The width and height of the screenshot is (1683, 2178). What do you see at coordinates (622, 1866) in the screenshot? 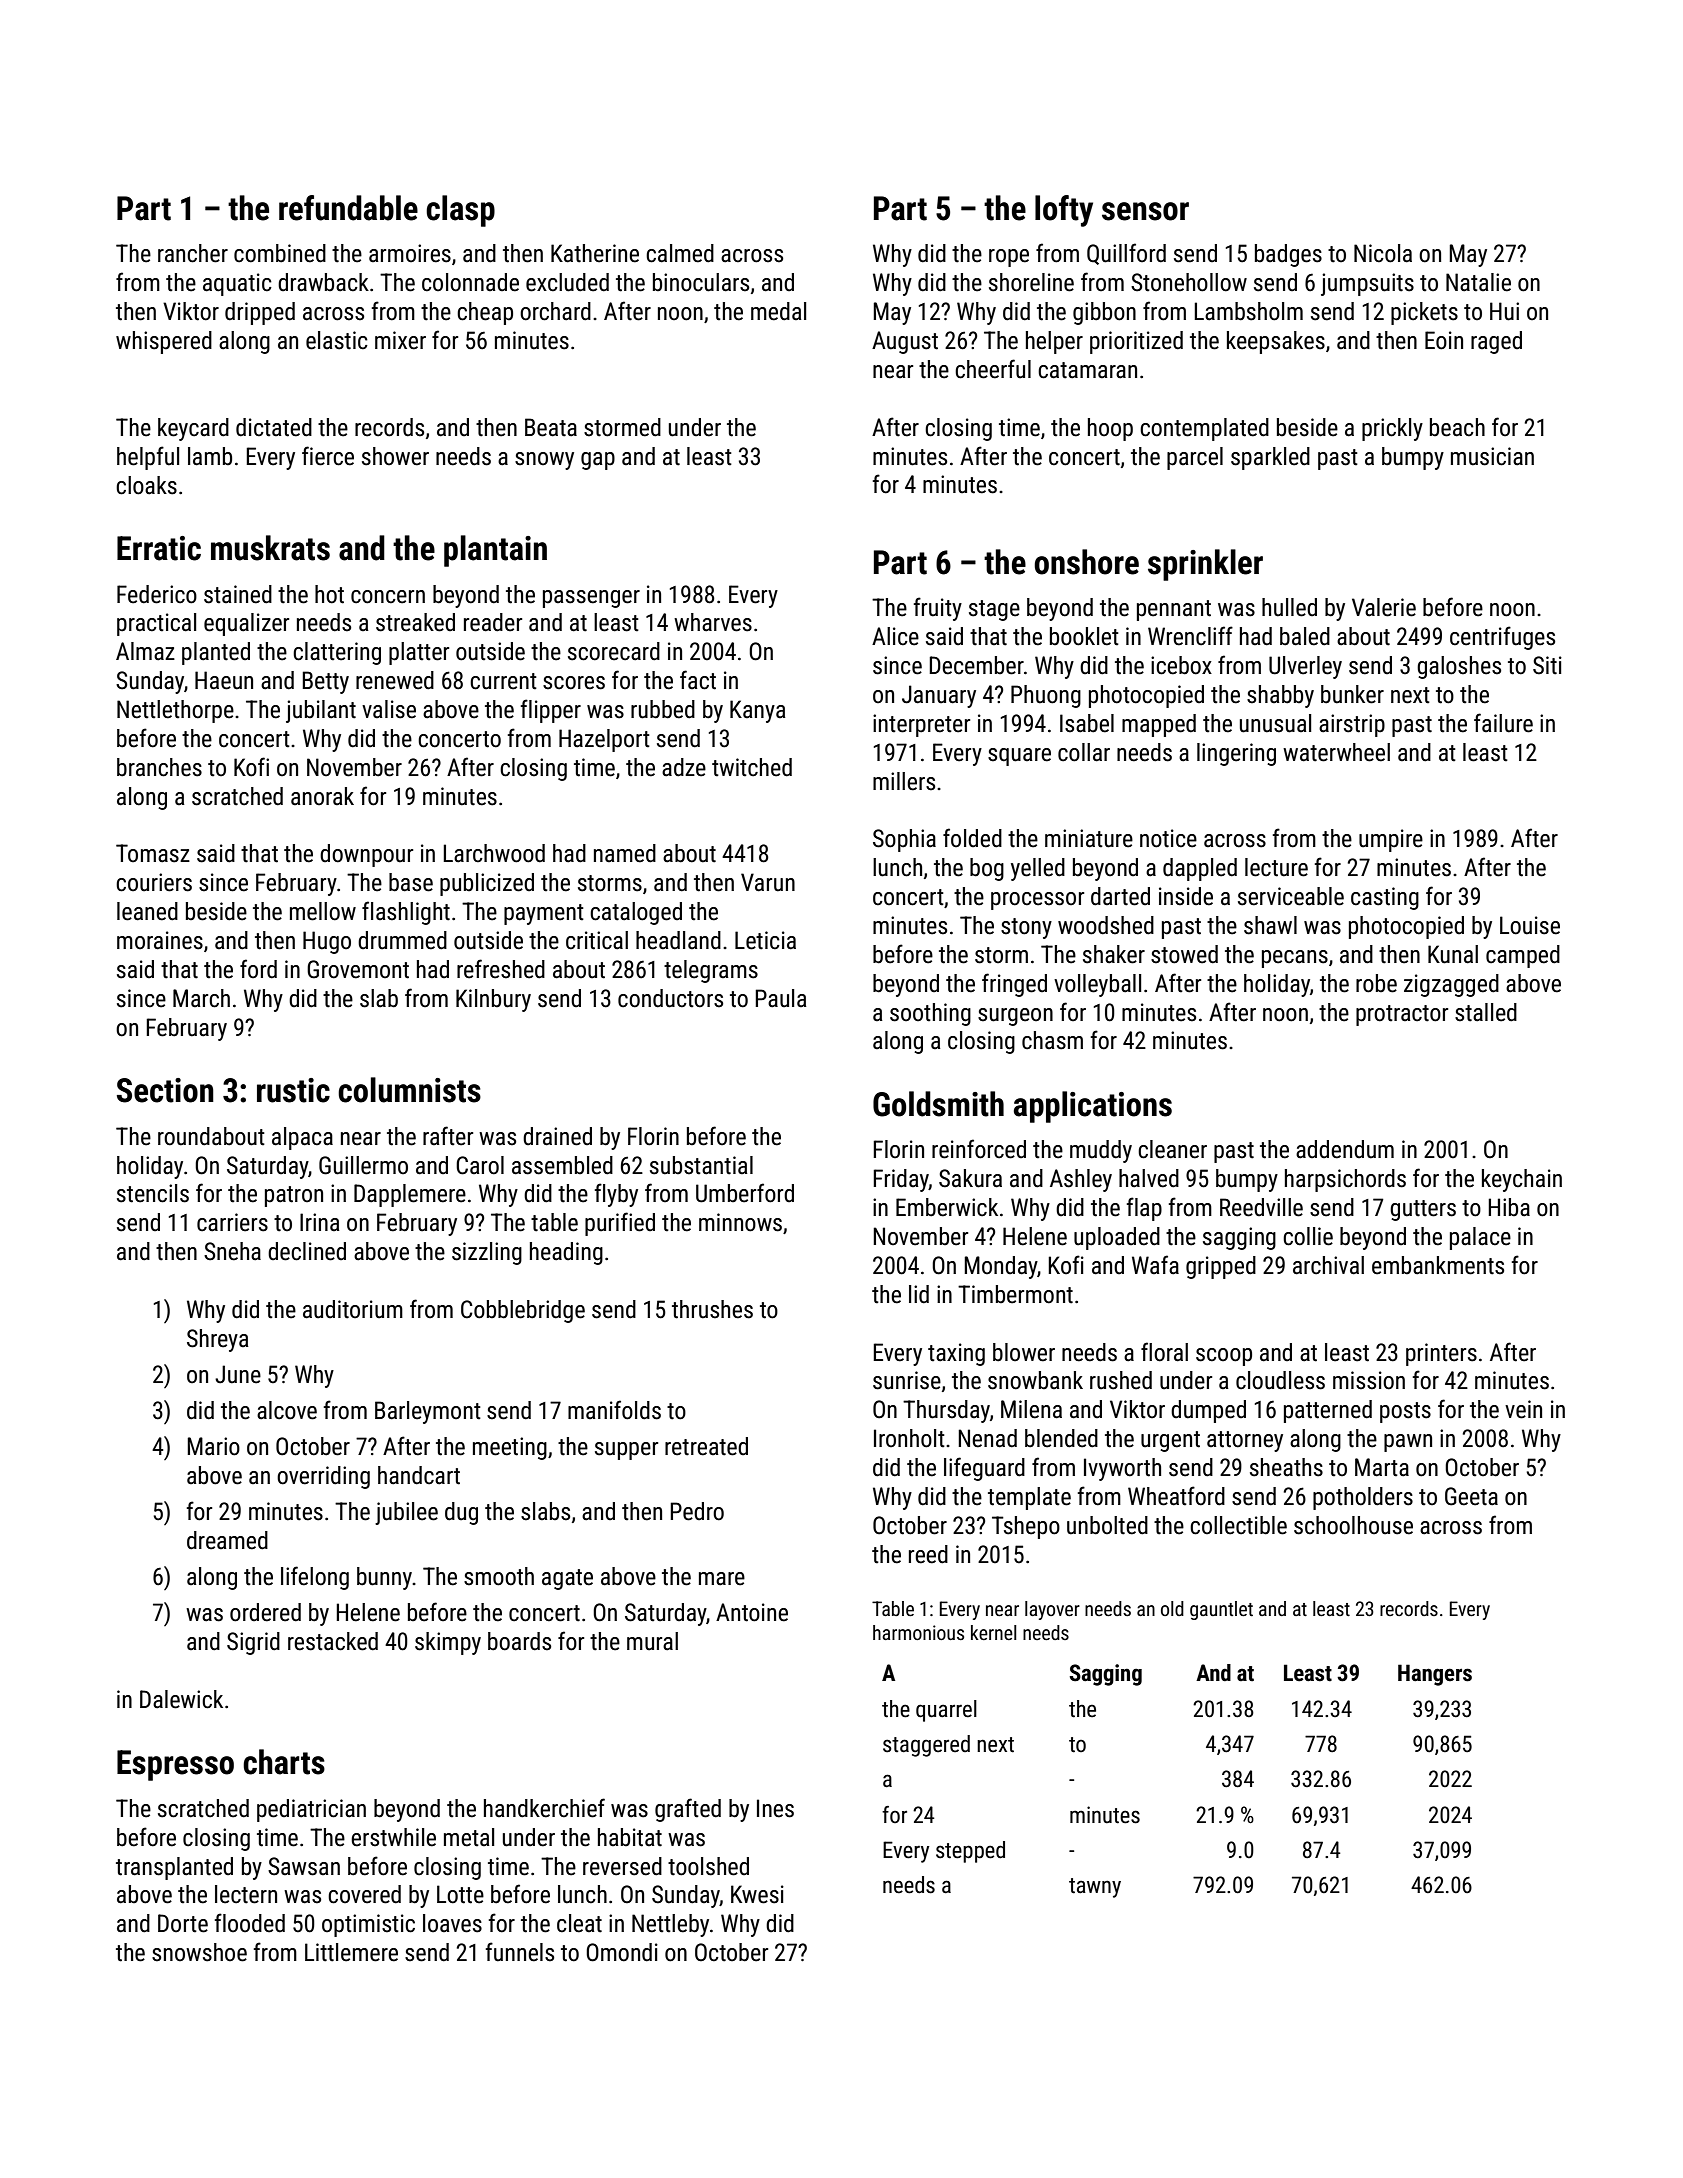
I see `reversed` at bounding box center [622, 1866].
